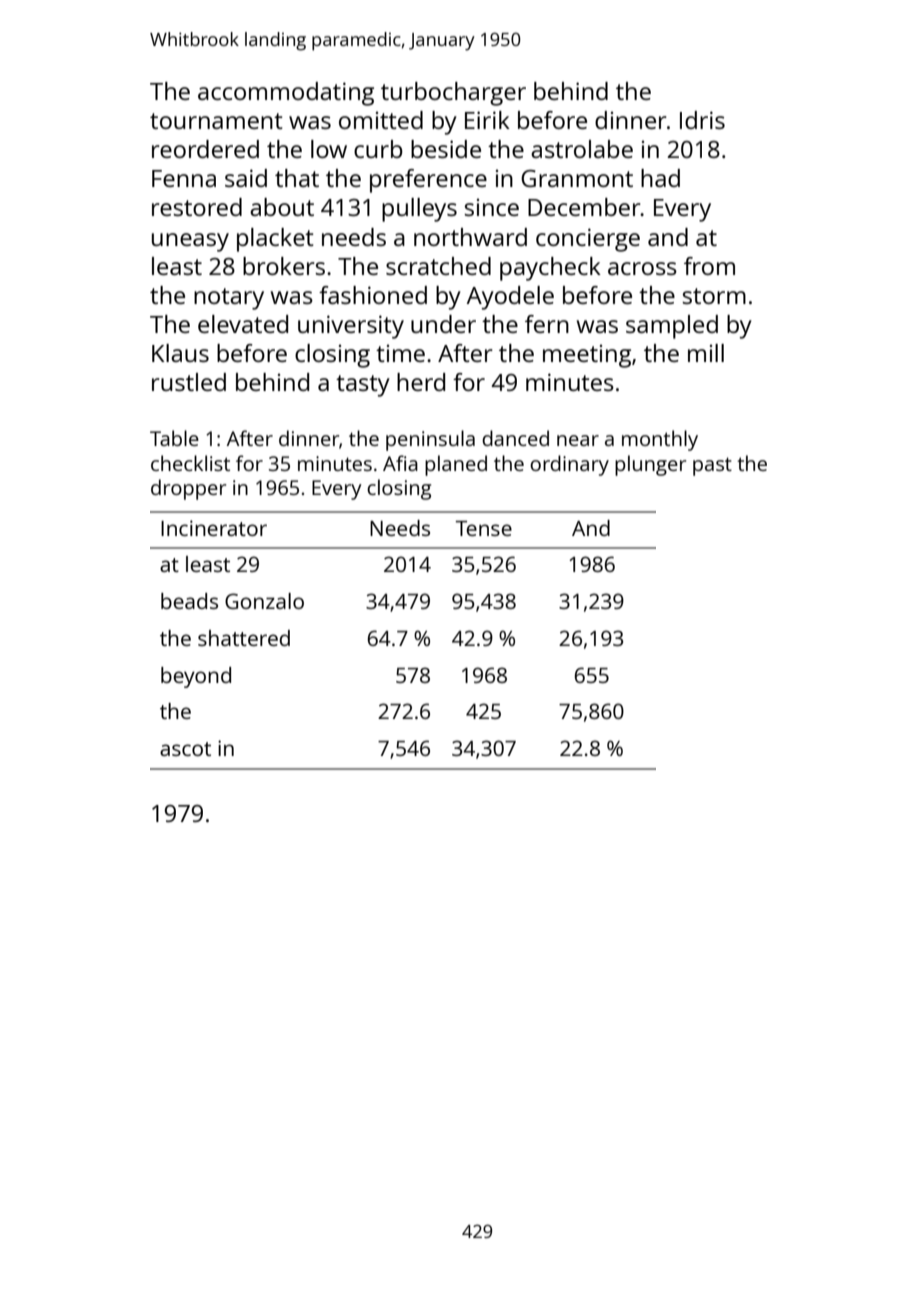 The width and height of the screenshot is (924, 1311). Describe the element at coordinates (185, 749) in the screenshot. I see `ascot` at that location.
